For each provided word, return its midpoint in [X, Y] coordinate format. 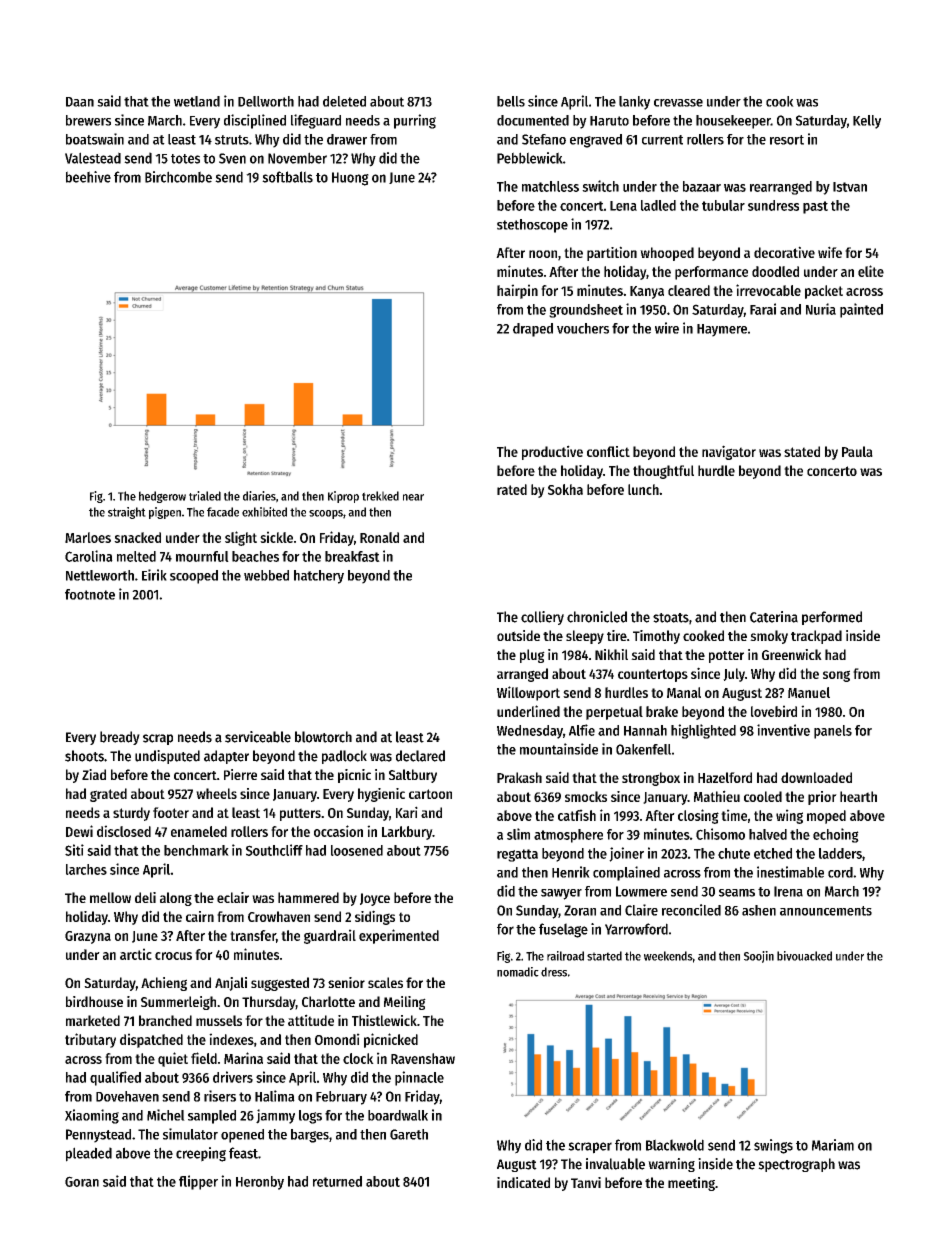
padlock [344, 757]
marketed [93, 1020]
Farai [763, 309]
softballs [287, 177]
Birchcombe [178, 177]
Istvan [850, 187]
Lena [623, 206]
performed [832, 618]
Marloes [88, 537]
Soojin [759, 957]
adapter [226, 757]
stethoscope [532, 226]
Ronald [379, 537]
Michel [166, 1115]
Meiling [405, 1003]
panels [833, 732]
